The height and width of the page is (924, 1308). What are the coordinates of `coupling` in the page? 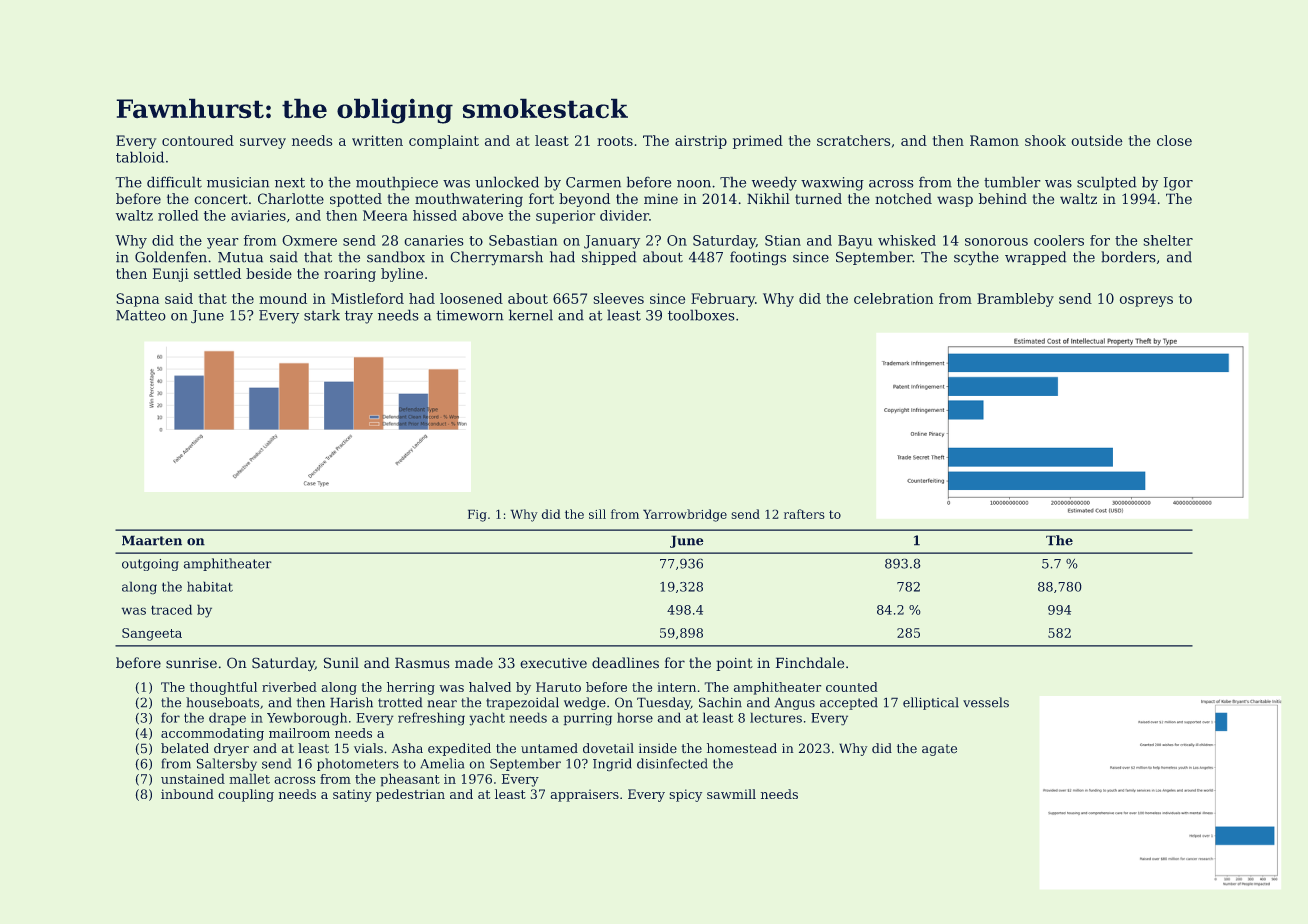 It's located at (246, 795).
